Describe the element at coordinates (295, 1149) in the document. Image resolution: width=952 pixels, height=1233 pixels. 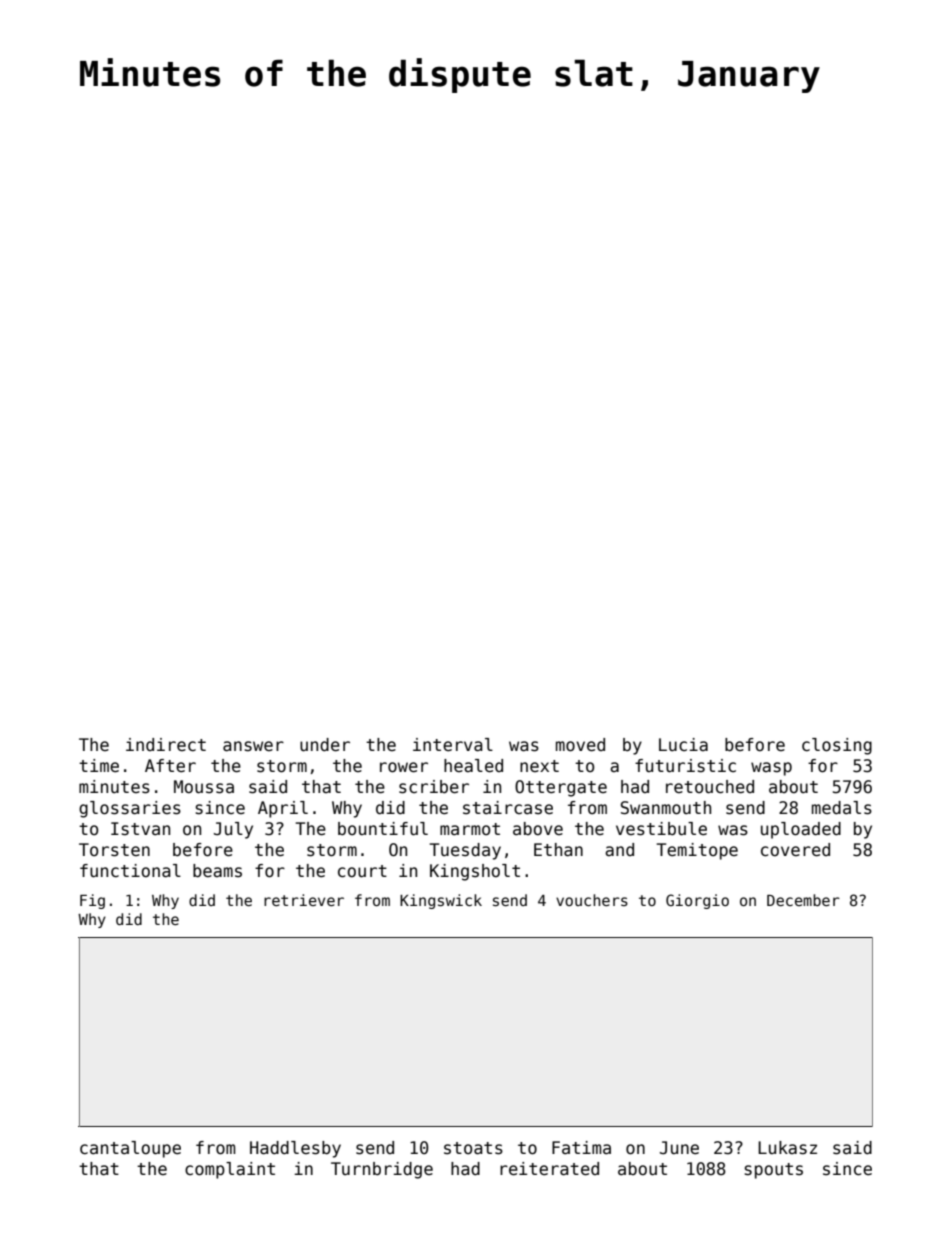
I see `Haddlesby` at that location.
